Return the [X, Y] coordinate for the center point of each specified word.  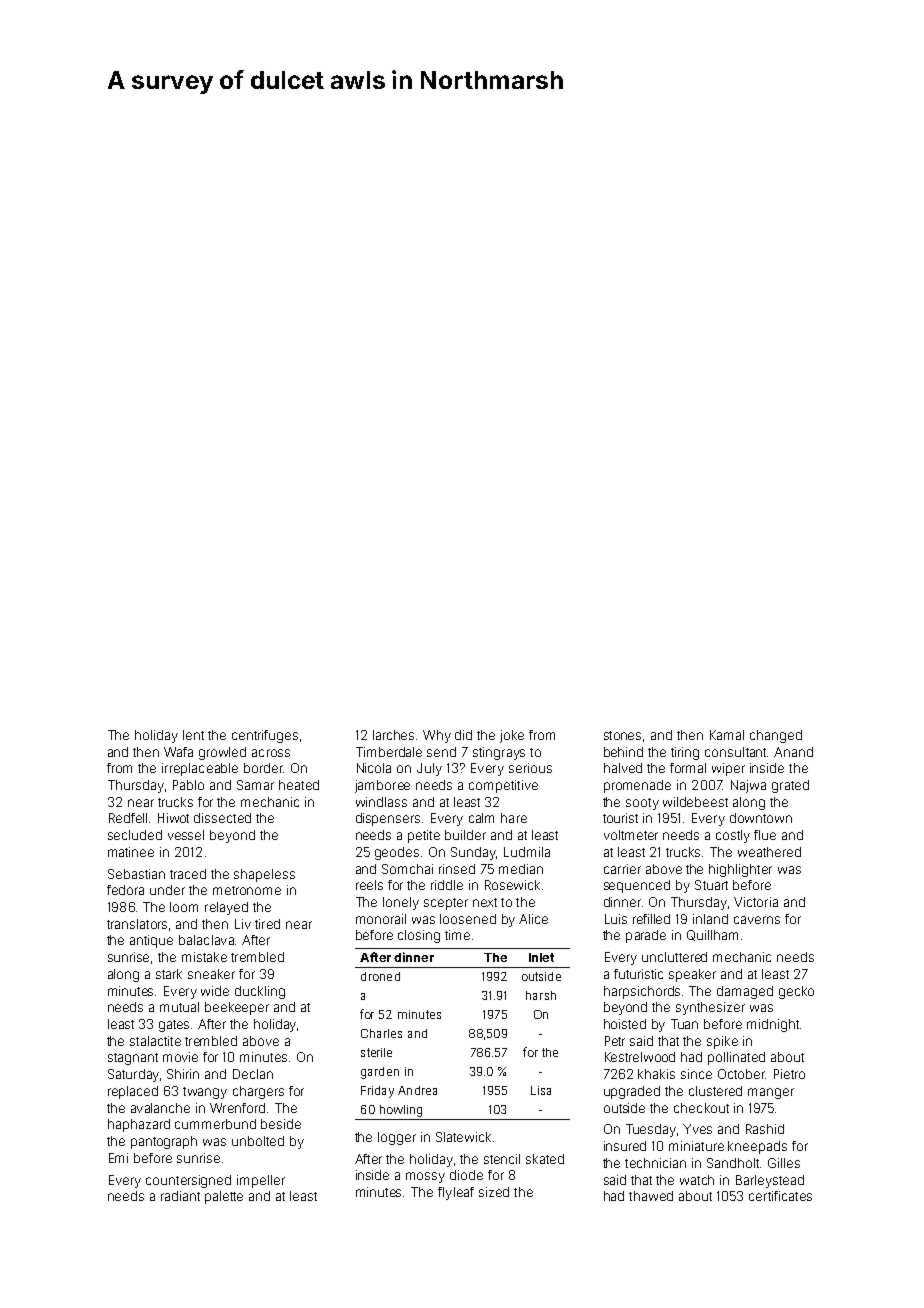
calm [481, 818]
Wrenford [237, 1108]
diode [466, 1175]
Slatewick [463, 1137]
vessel [186, 835]
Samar [255, 785]
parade [646, 936]
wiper [728, 769]
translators [137, 924]
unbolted [258, 1141]
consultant [736, 752]
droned [380, 976]
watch [697, 1180]
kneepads [757, 1147]
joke [512, 736]
